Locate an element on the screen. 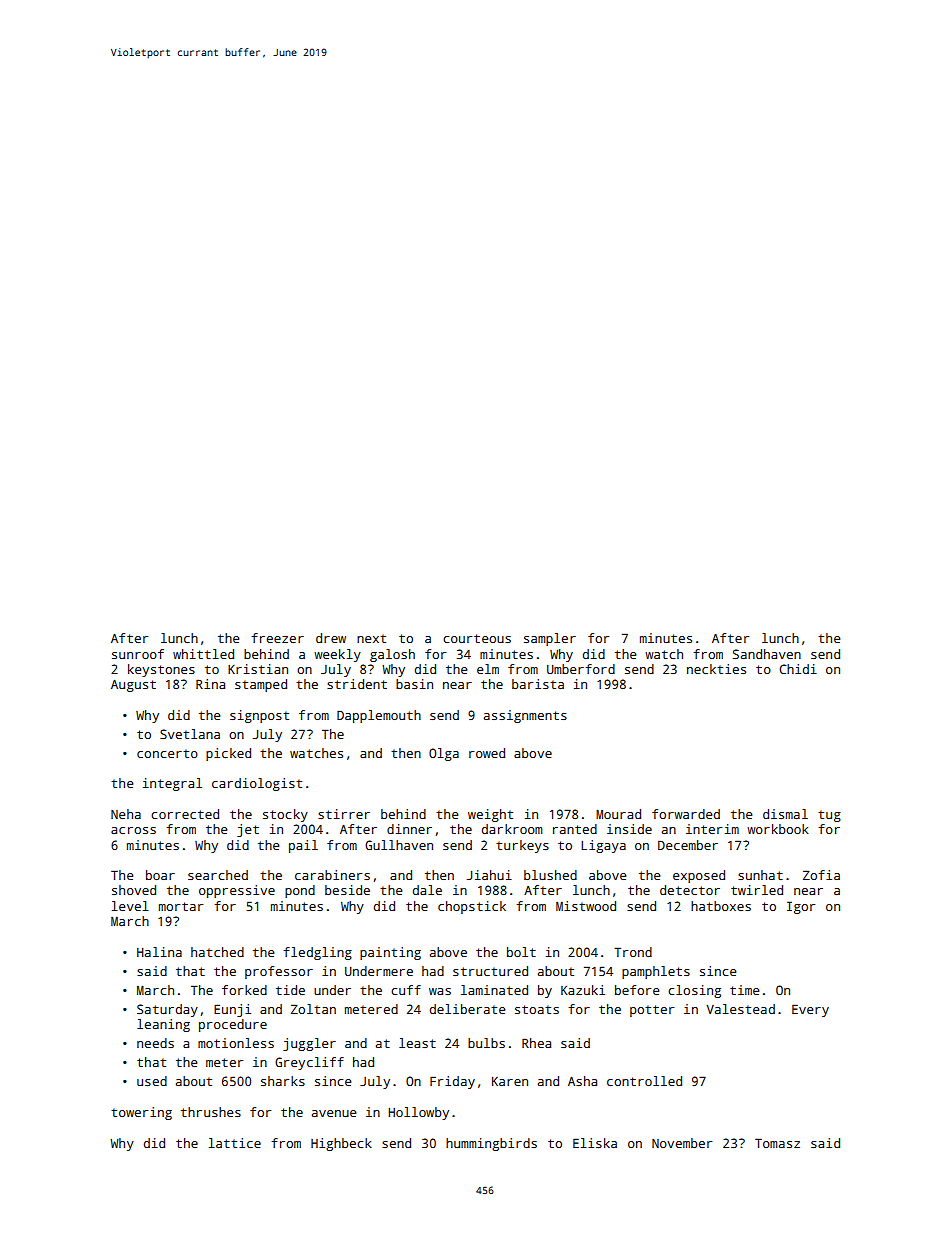  Svetlana is located at coordinates (190, 734).
